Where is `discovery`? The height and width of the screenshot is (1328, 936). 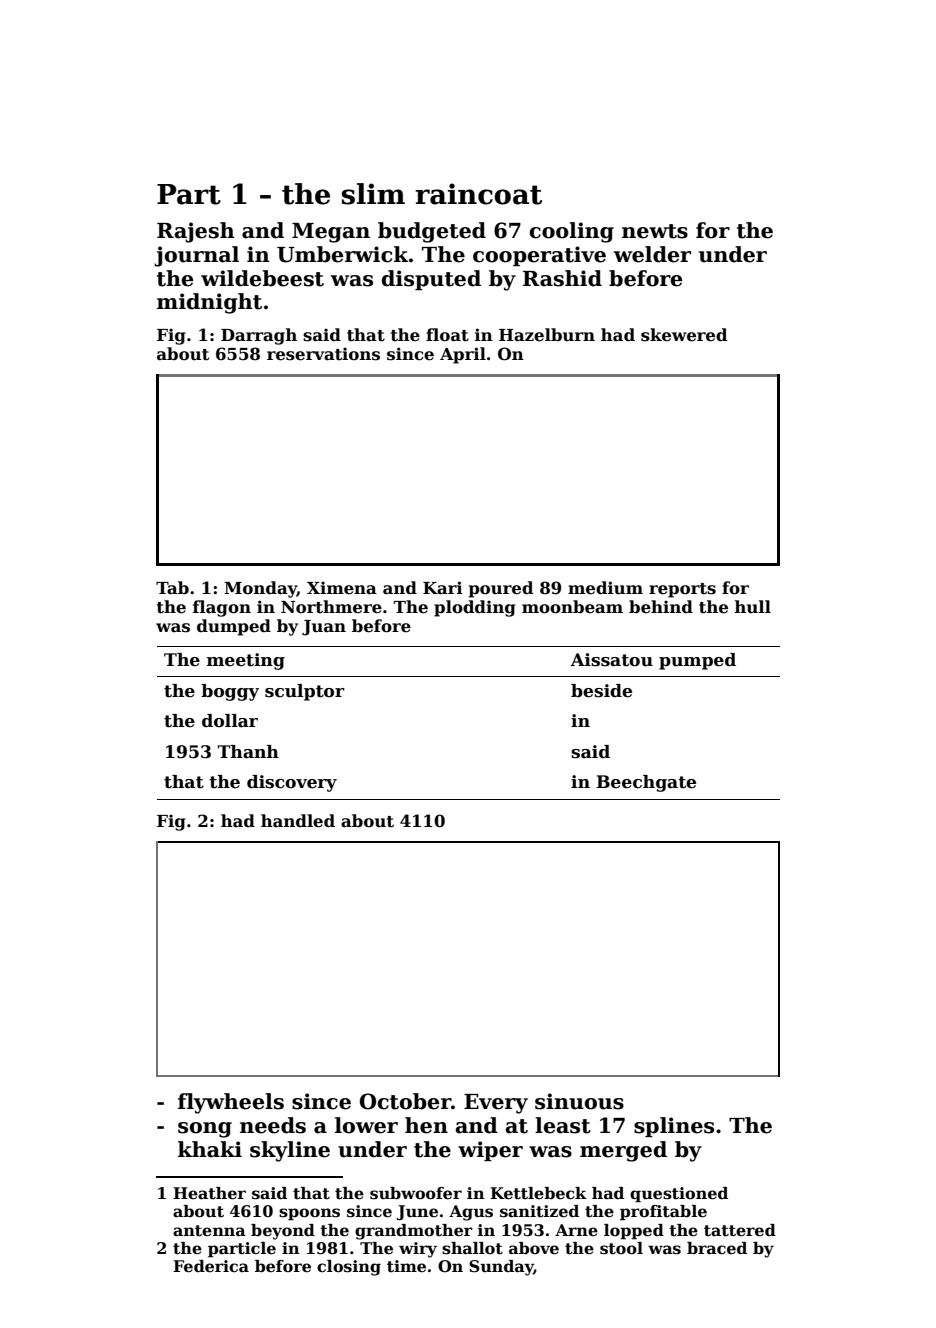 discovery is located at coordinates (292, 783).
